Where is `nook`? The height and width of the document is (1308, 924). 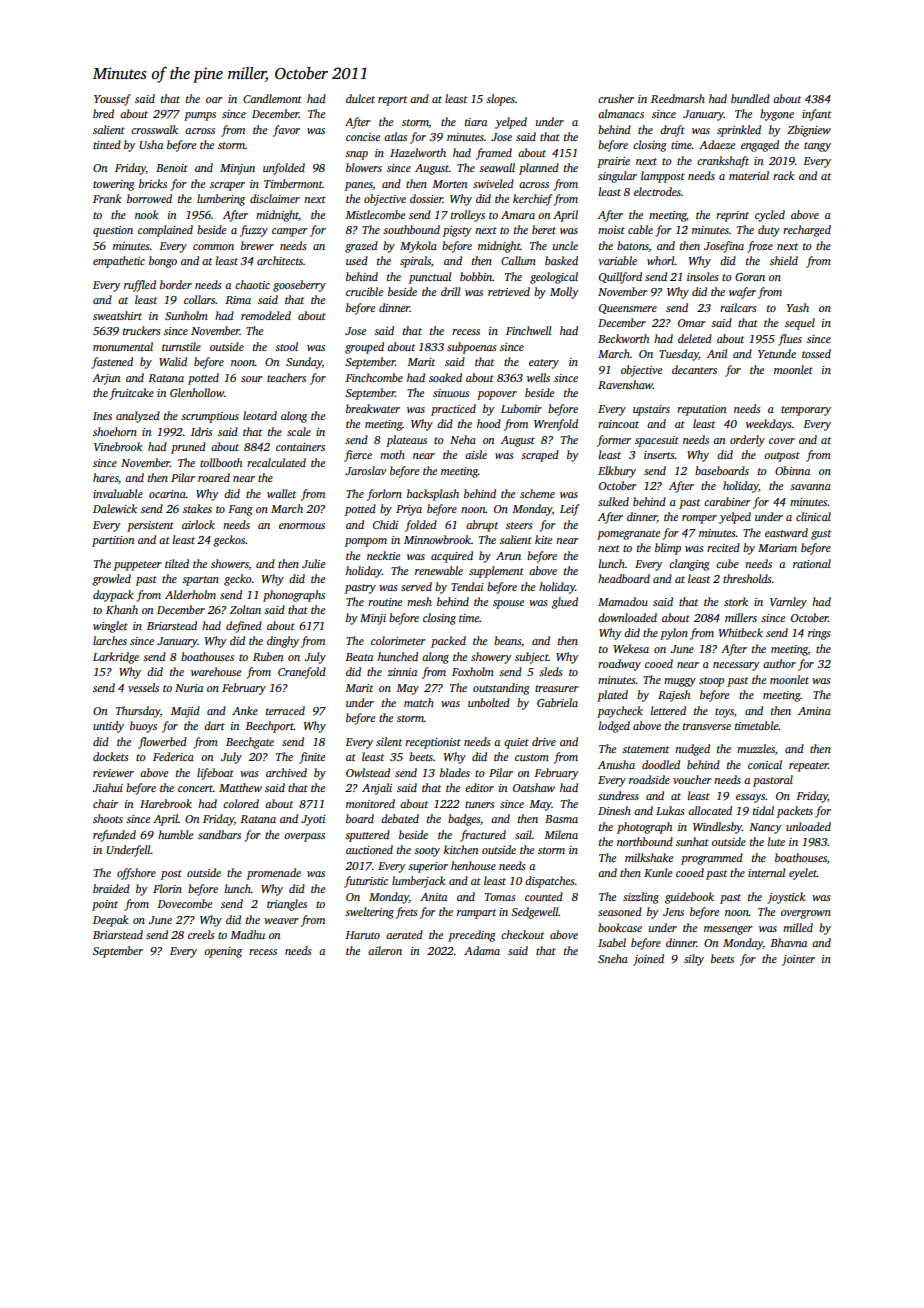
nook is located at coordinates (146, 214).
